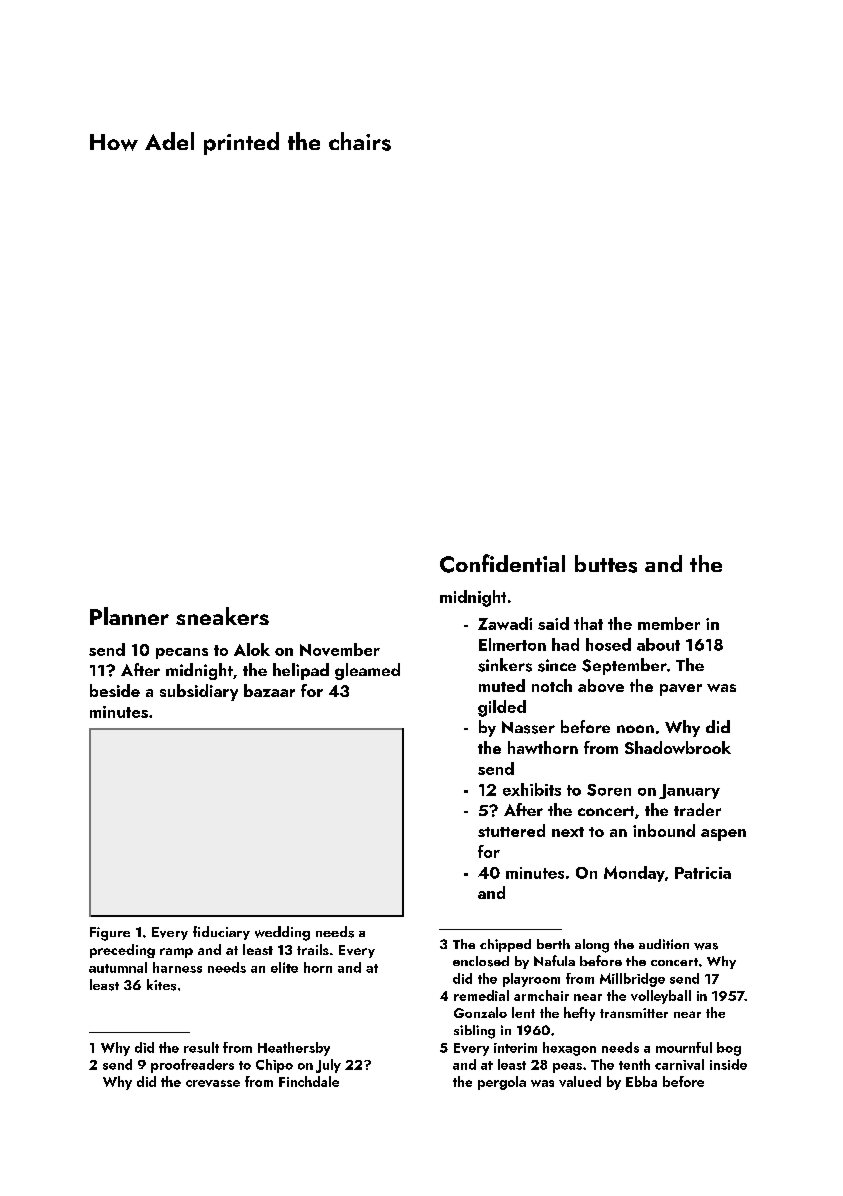 Image resolution: width=843 pixels, height=1196 pixels. Describe the element at coordinates (115, 690) in the document. I see `beside` at that location.
